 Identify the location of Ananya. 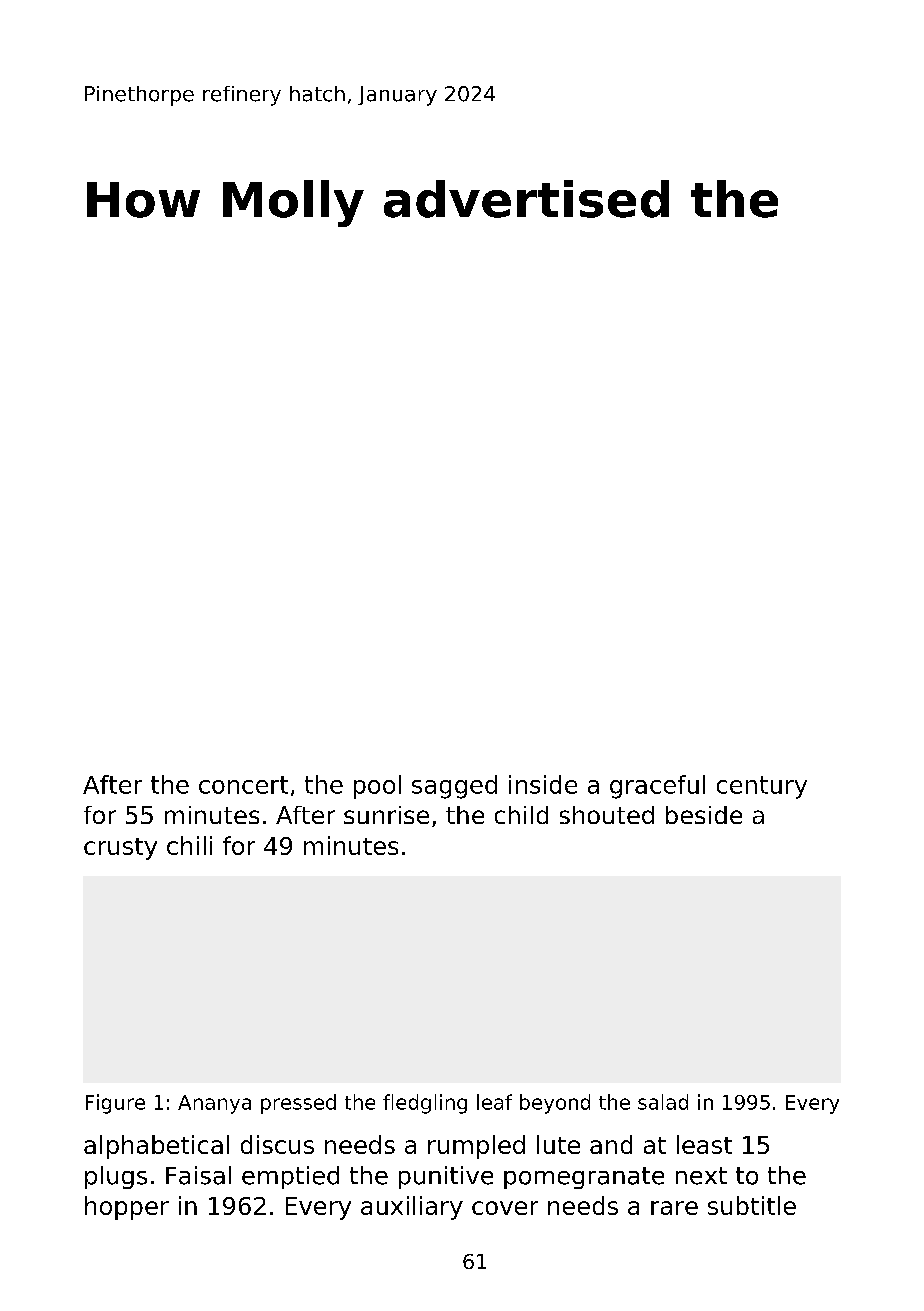
(214, 1104).
